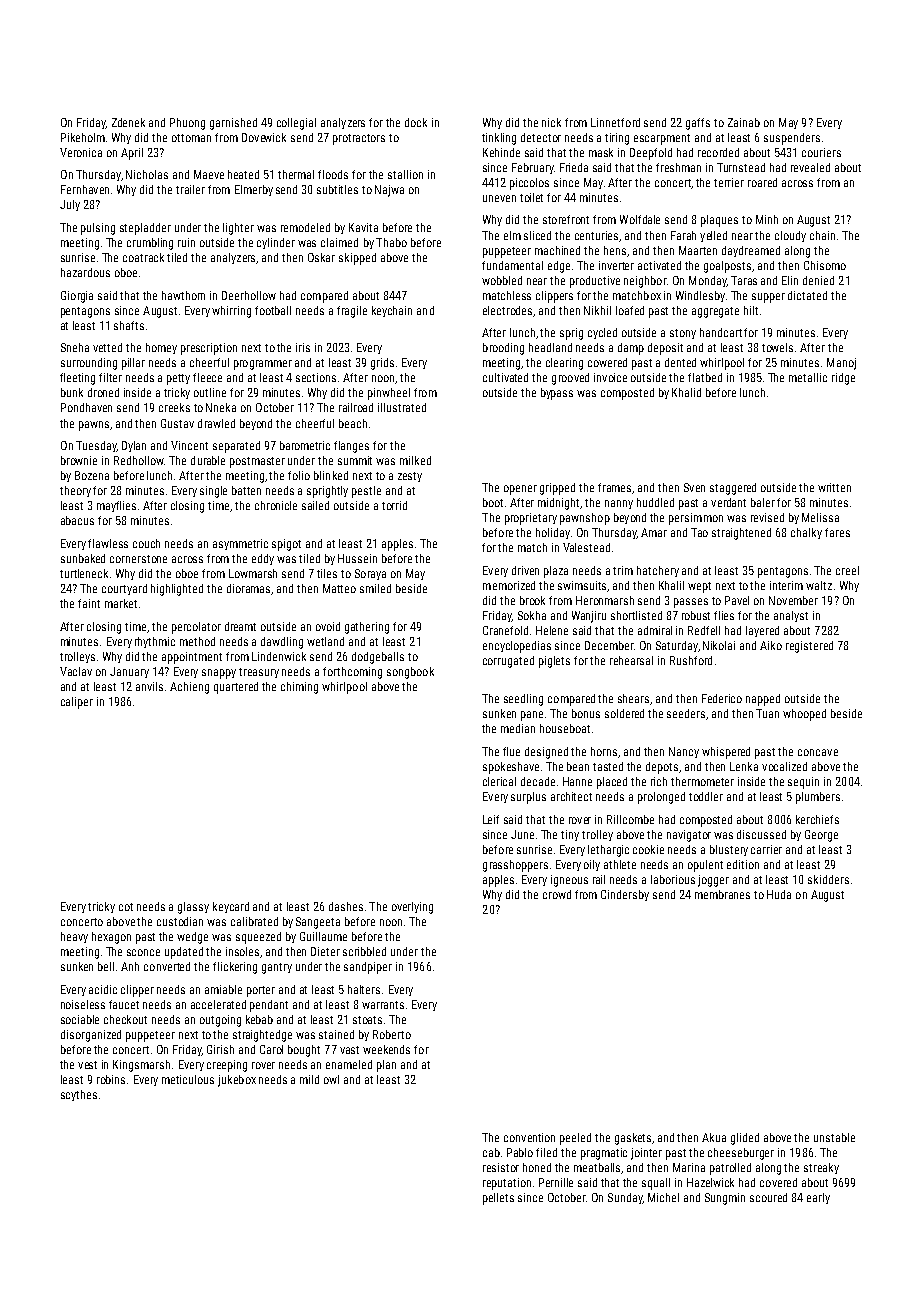  What do you see at coordinates (126, 907) in the screenshot?
I see `cot` at bounding box center [126, 907].
